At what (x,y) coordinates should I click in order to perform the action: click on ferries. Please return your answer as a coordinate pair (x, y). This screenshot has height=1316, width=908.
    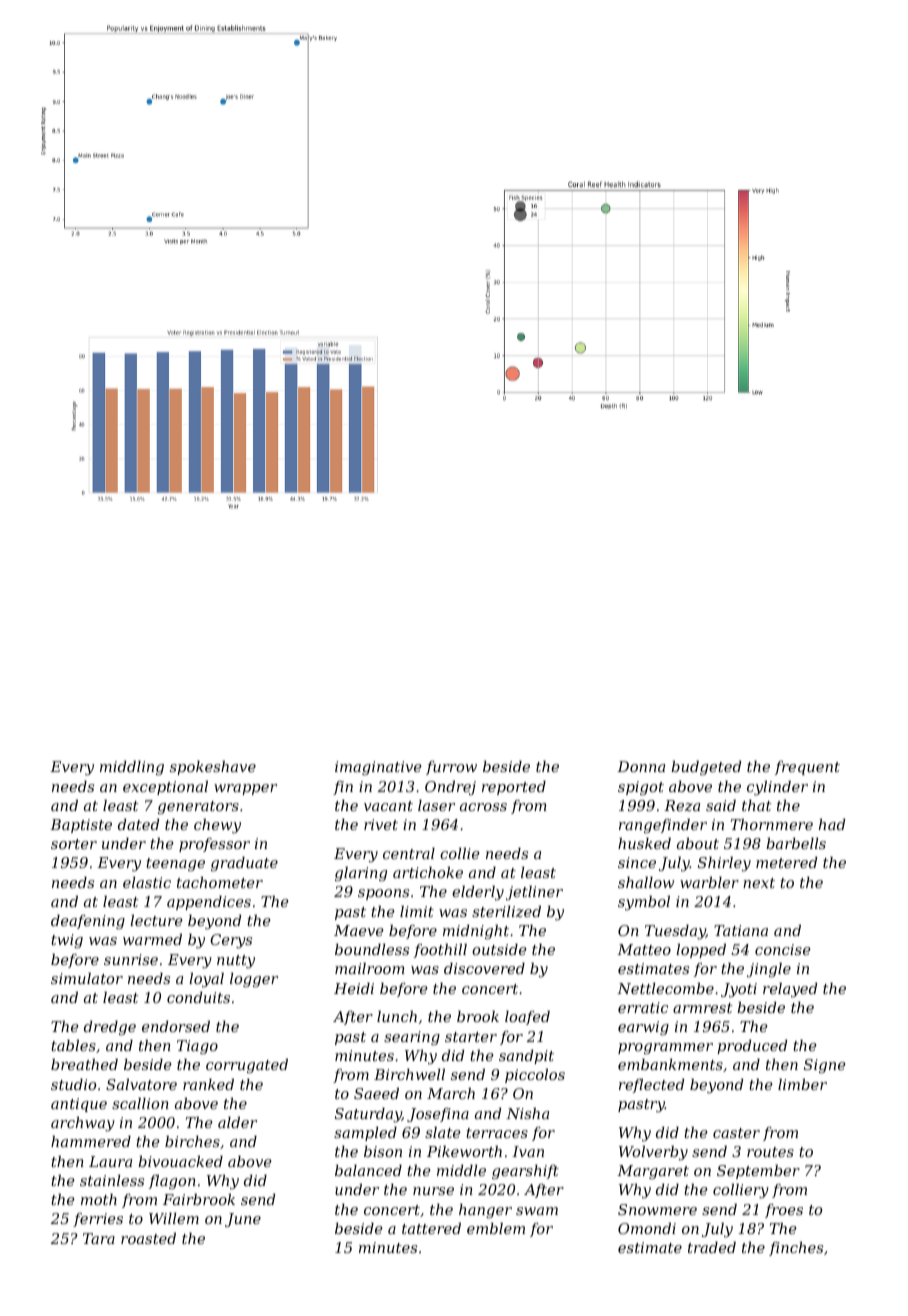
    Looking at the image, I should click on (98, 1220).
